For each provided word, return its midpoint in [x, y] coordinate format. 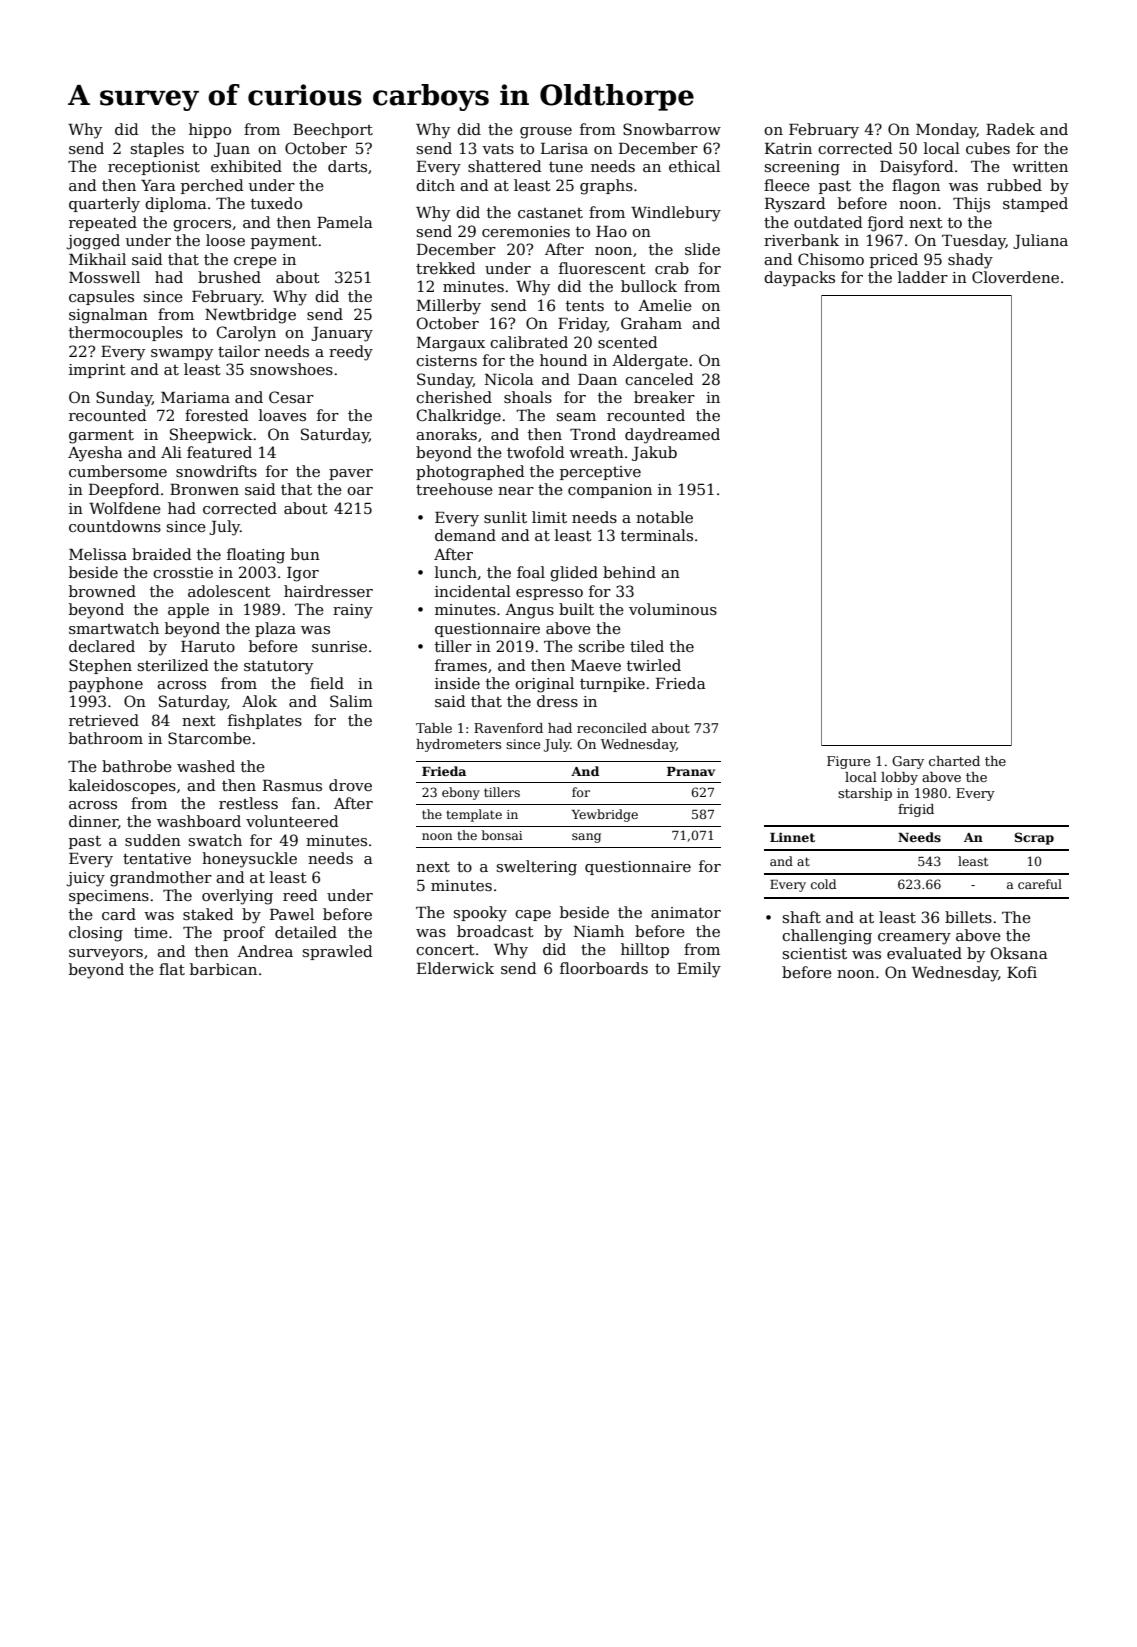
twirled [654, 665]
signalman [108, 316]
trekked [446, 268]
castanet [550, 213]
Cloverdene [1015, 277]
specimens [109, 897]
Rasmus [292, 785]
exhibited [246, 166]
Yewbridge [605, 815]
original [544, 685]
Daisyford [917, 168]
